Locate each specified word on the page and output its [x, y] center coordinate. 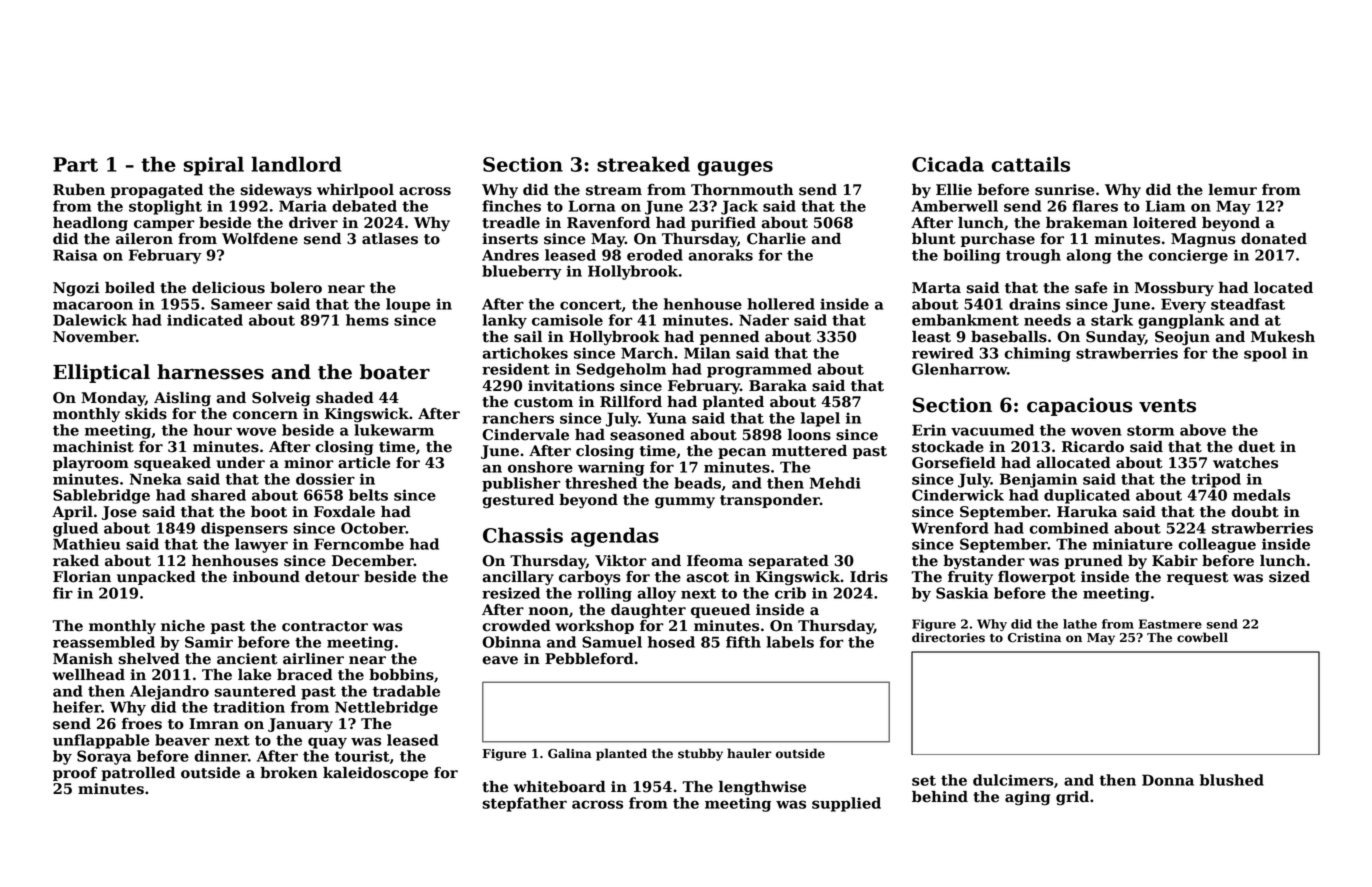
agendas [615, 537]
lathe [1080, 624]
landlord [296, 164]
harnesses [210, 372]
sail [528, 337]
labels [790, 642]
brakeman [1087, 223]
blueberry [522, 272]
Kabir [1175, 561]
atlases [390, 239]
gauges [735, 168]
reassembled [104, 642]
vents [1167, 406]
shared [218, 495]
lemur [1232, 190]
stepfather [525, 804]
